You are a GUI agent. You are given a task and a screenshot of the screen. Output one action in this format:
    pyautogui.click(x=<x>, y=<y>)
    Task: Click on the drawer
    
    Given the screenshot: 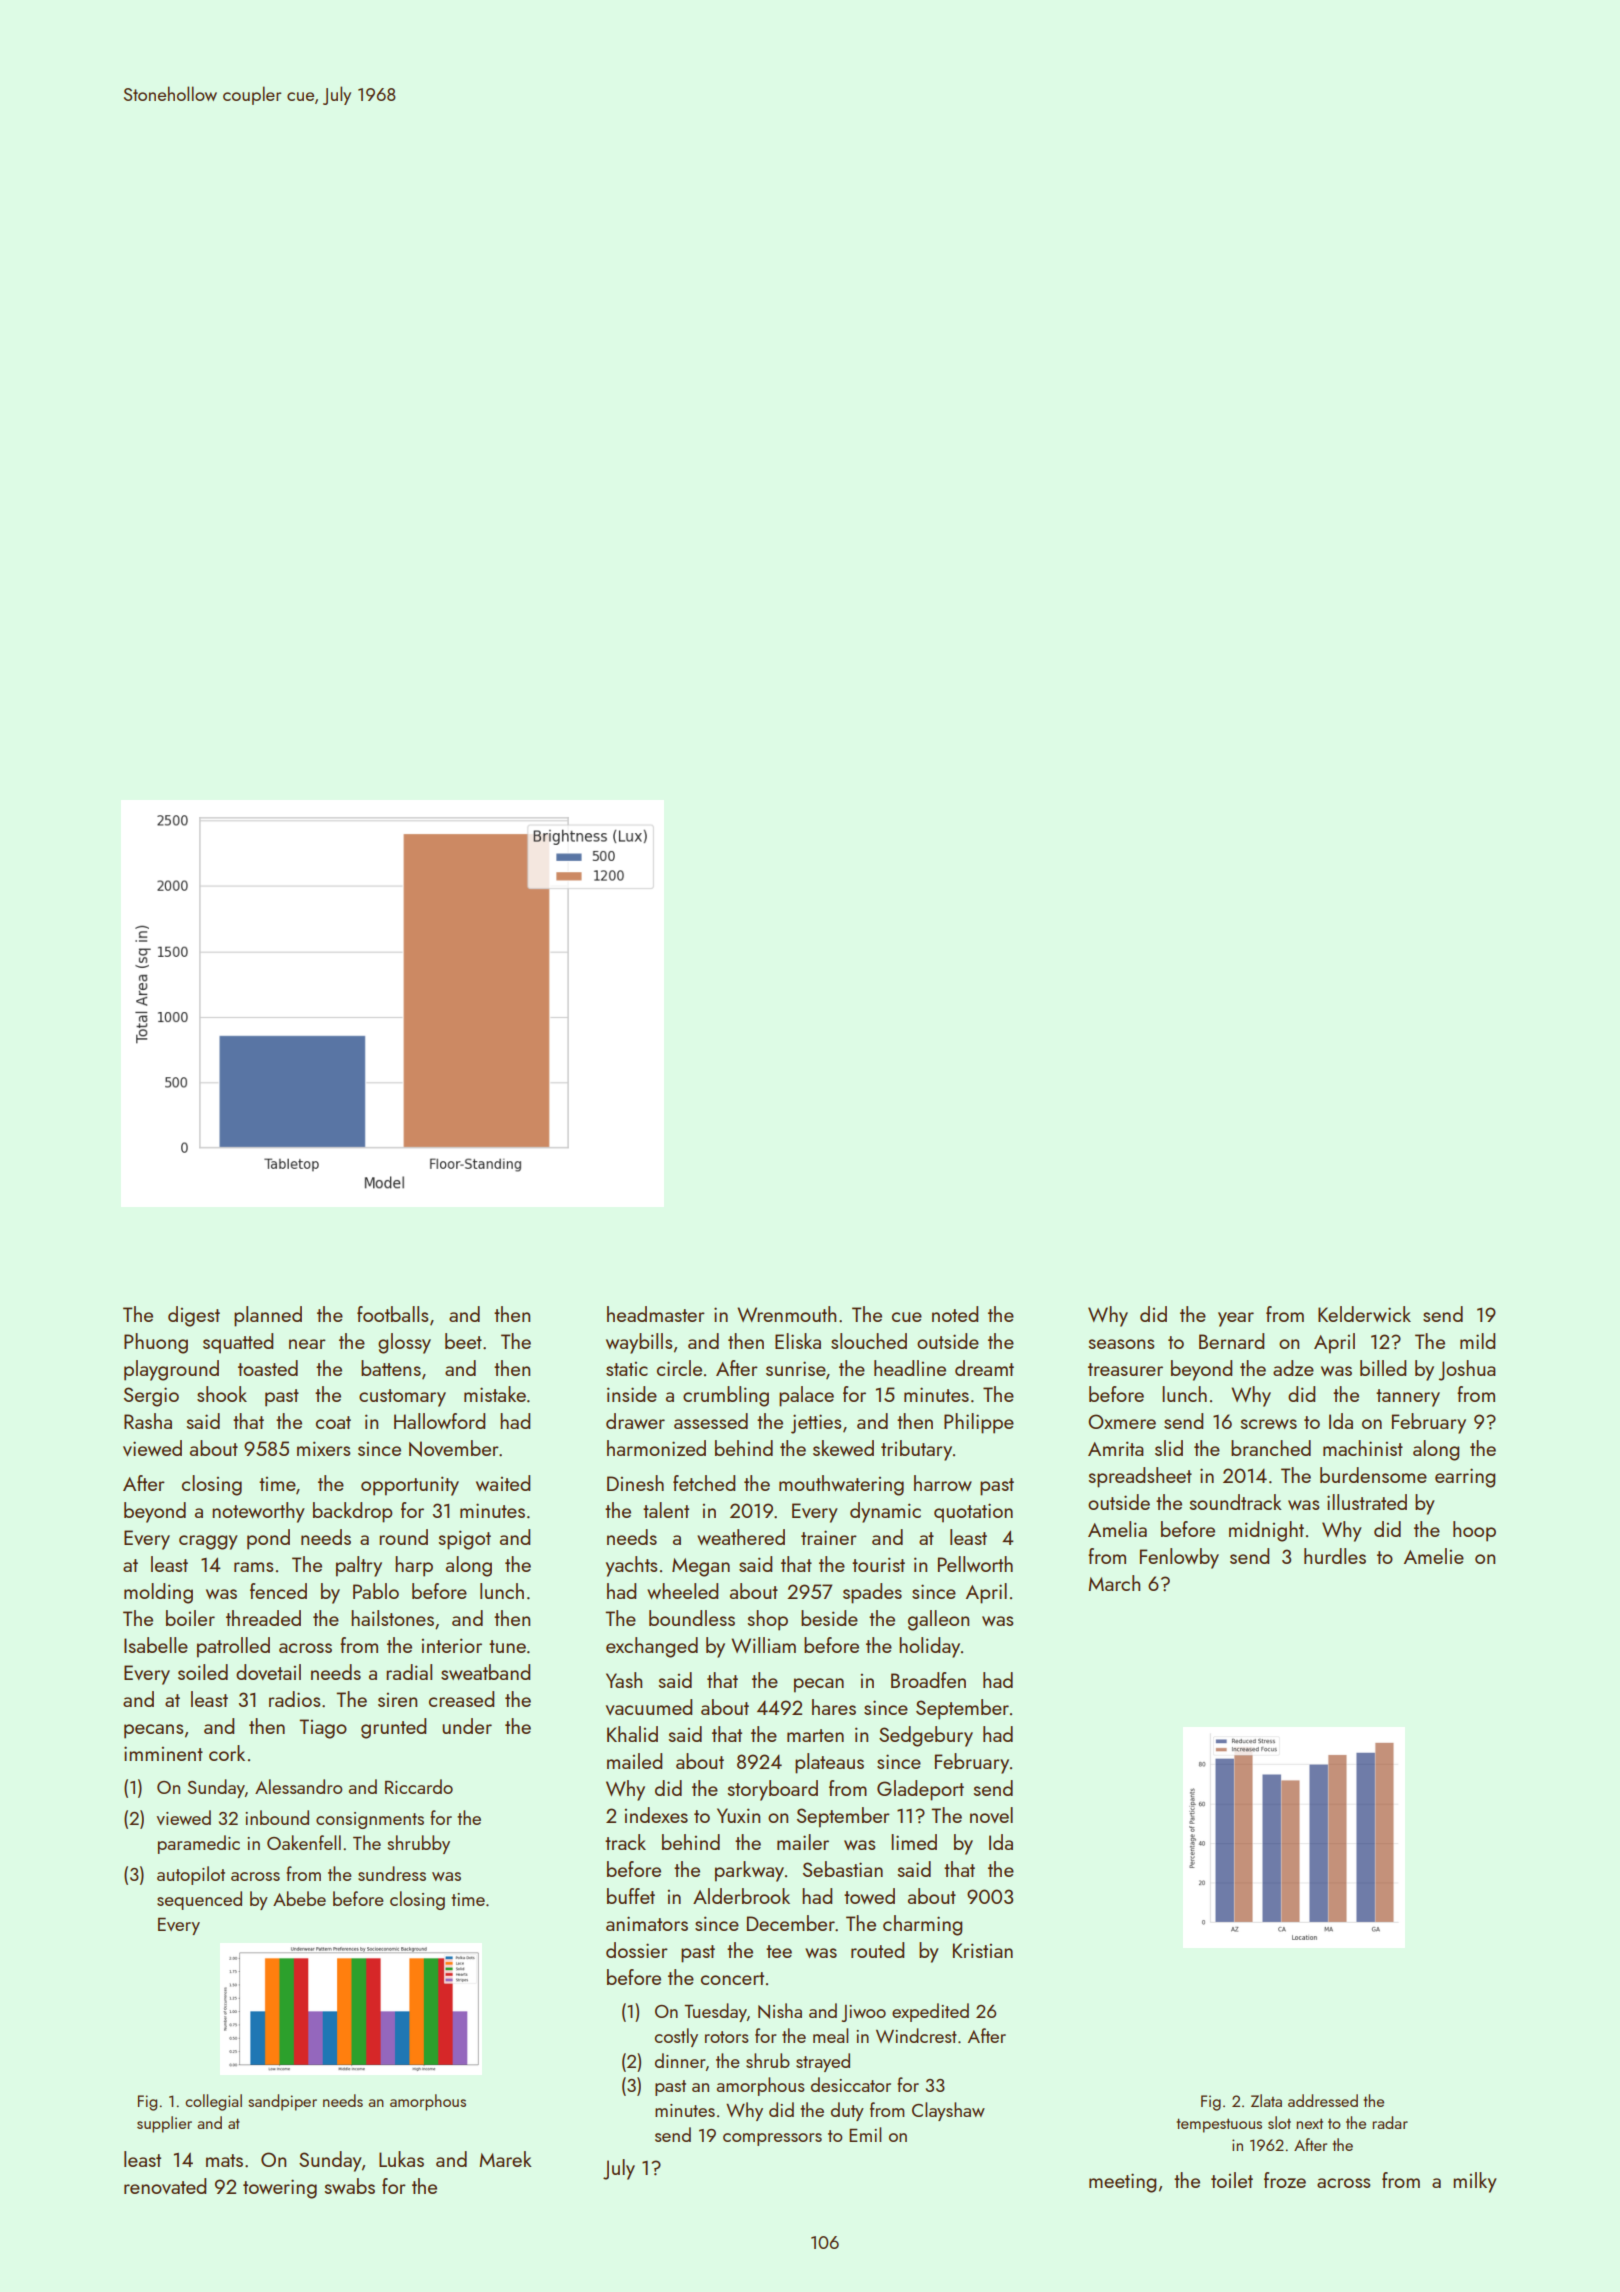 What is the action you would take?
    pyautogui.click(x=635, y=1421)
